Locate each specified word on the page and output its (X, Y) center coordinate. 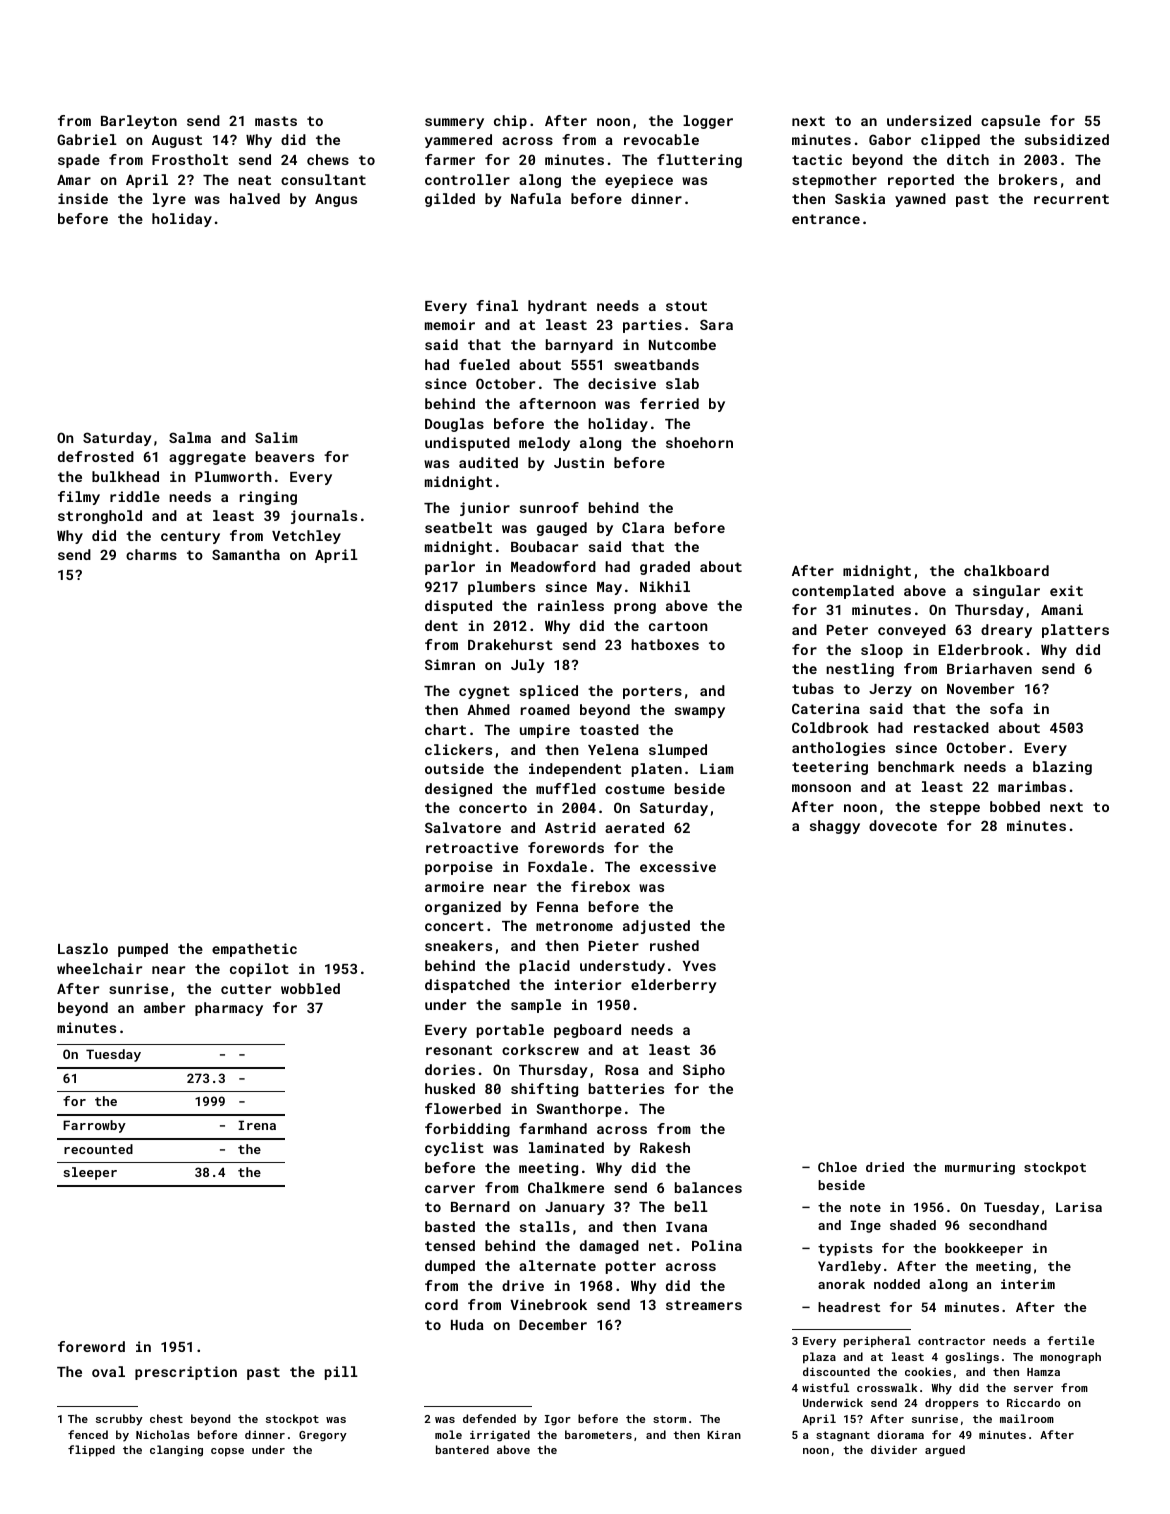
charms (151, 554)
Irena (257, 1125)
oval (108, 1371)
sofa (1006, 708)
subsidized (1067, 139)
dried (885, 1167)
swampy (700, 712)
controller (467, 179)
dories (450, 1069)
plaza (819, 1358)
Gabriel (87, 139)
